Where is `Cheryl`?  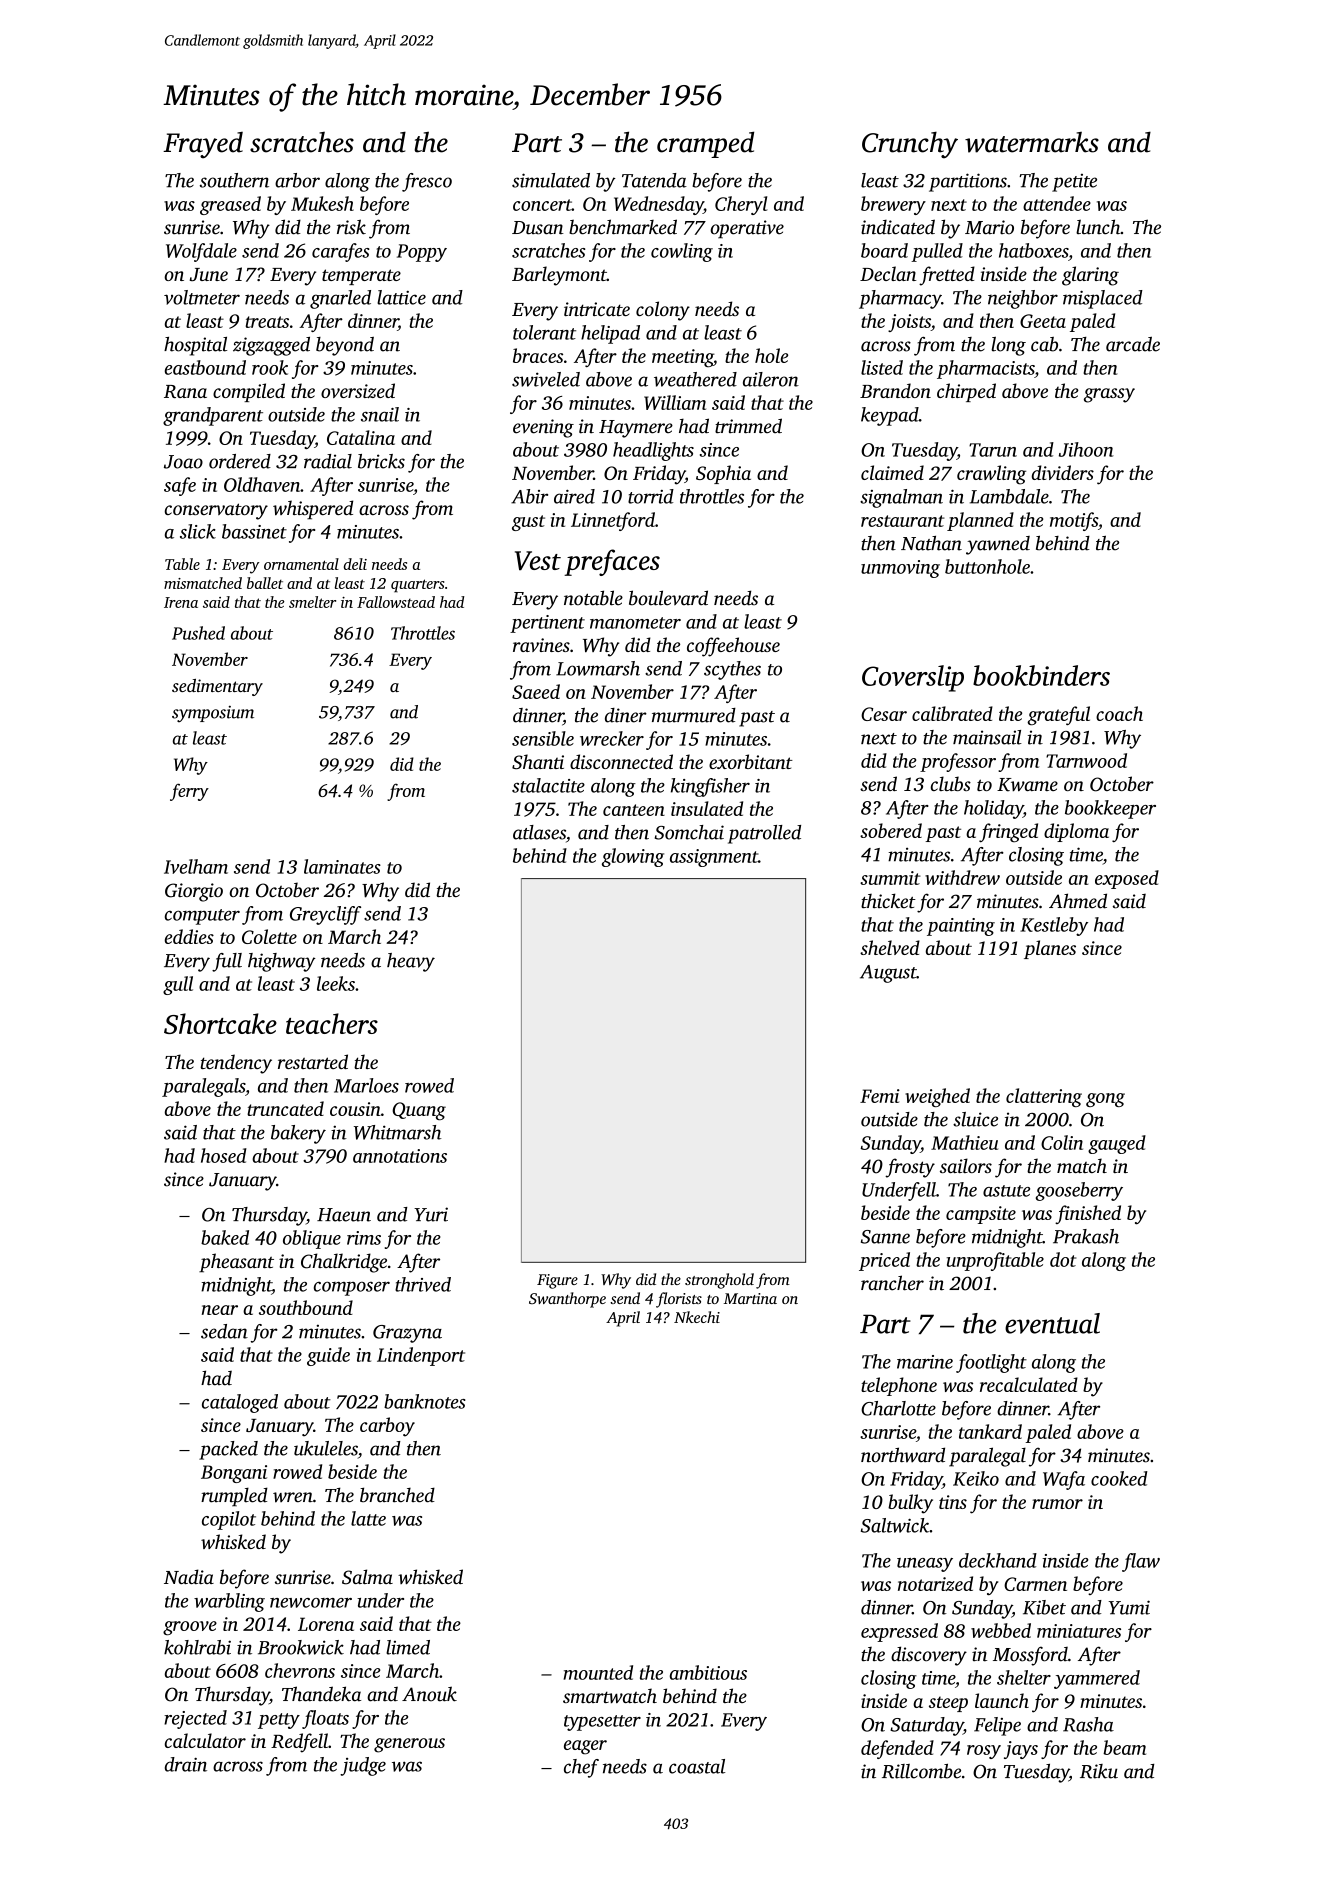 Cheryl is located at coordinates (741, 205).
